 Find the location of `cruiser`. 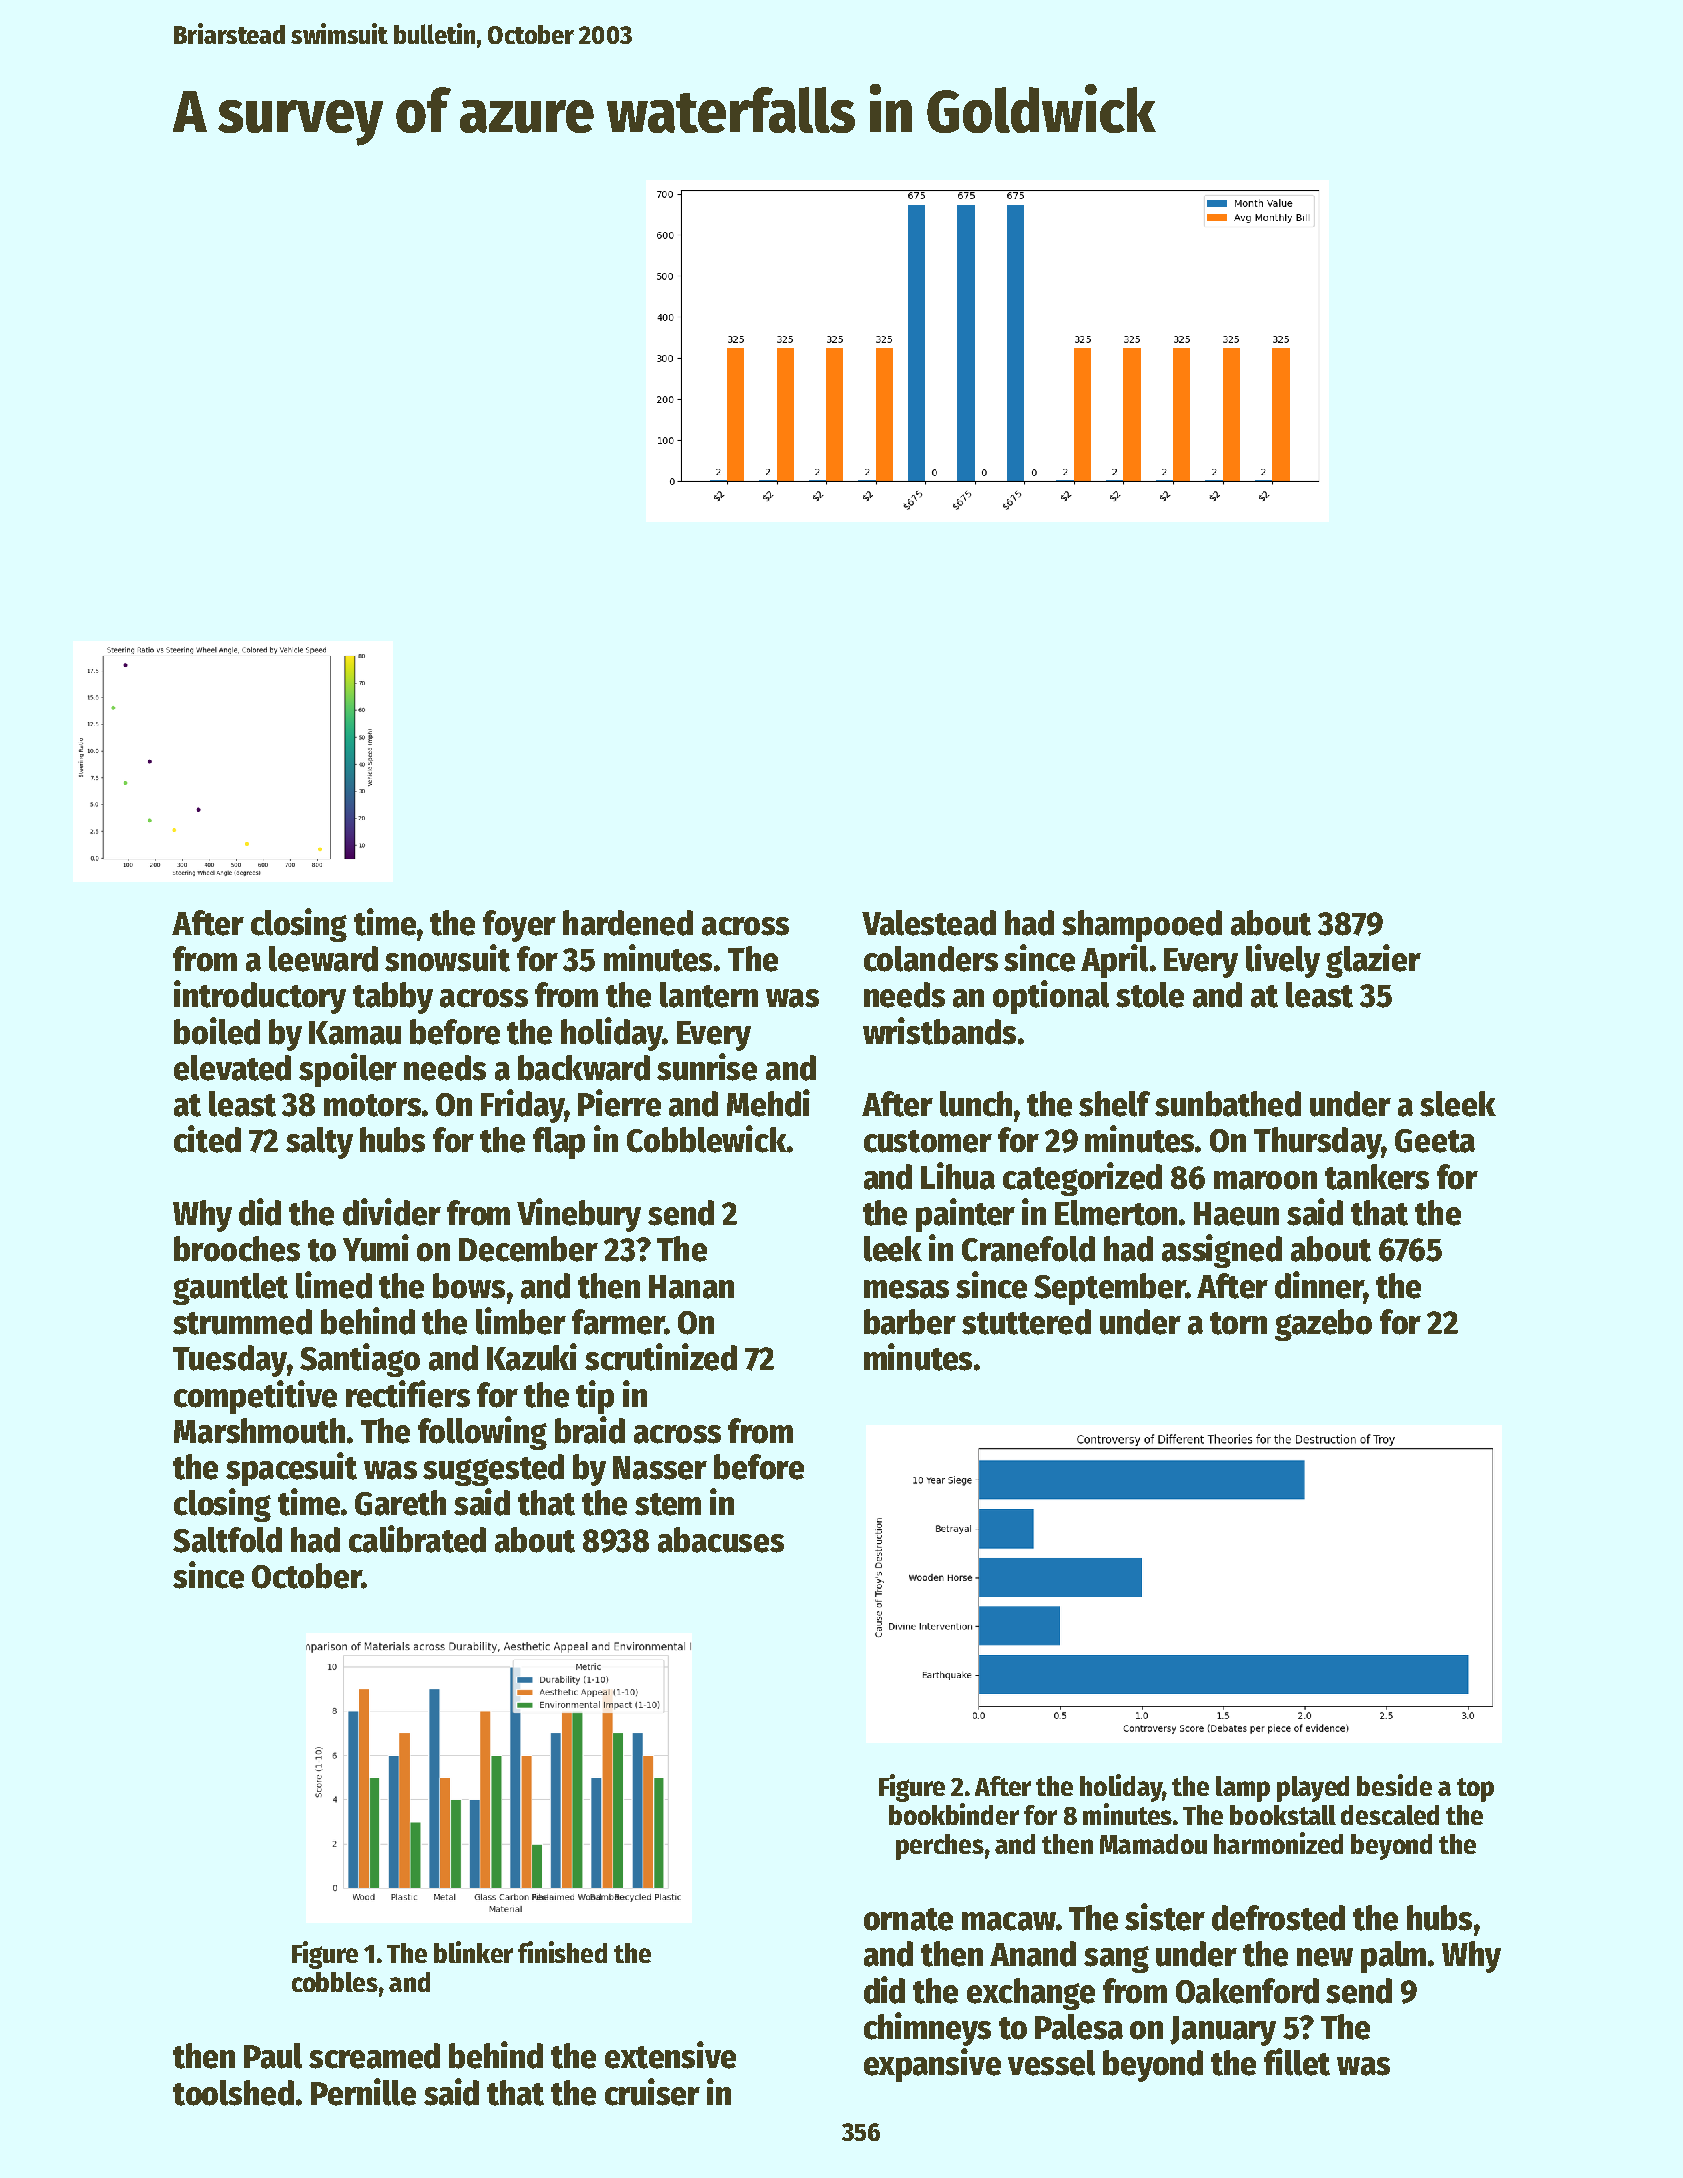

cruiser is located at coordinates (652, 2092).
